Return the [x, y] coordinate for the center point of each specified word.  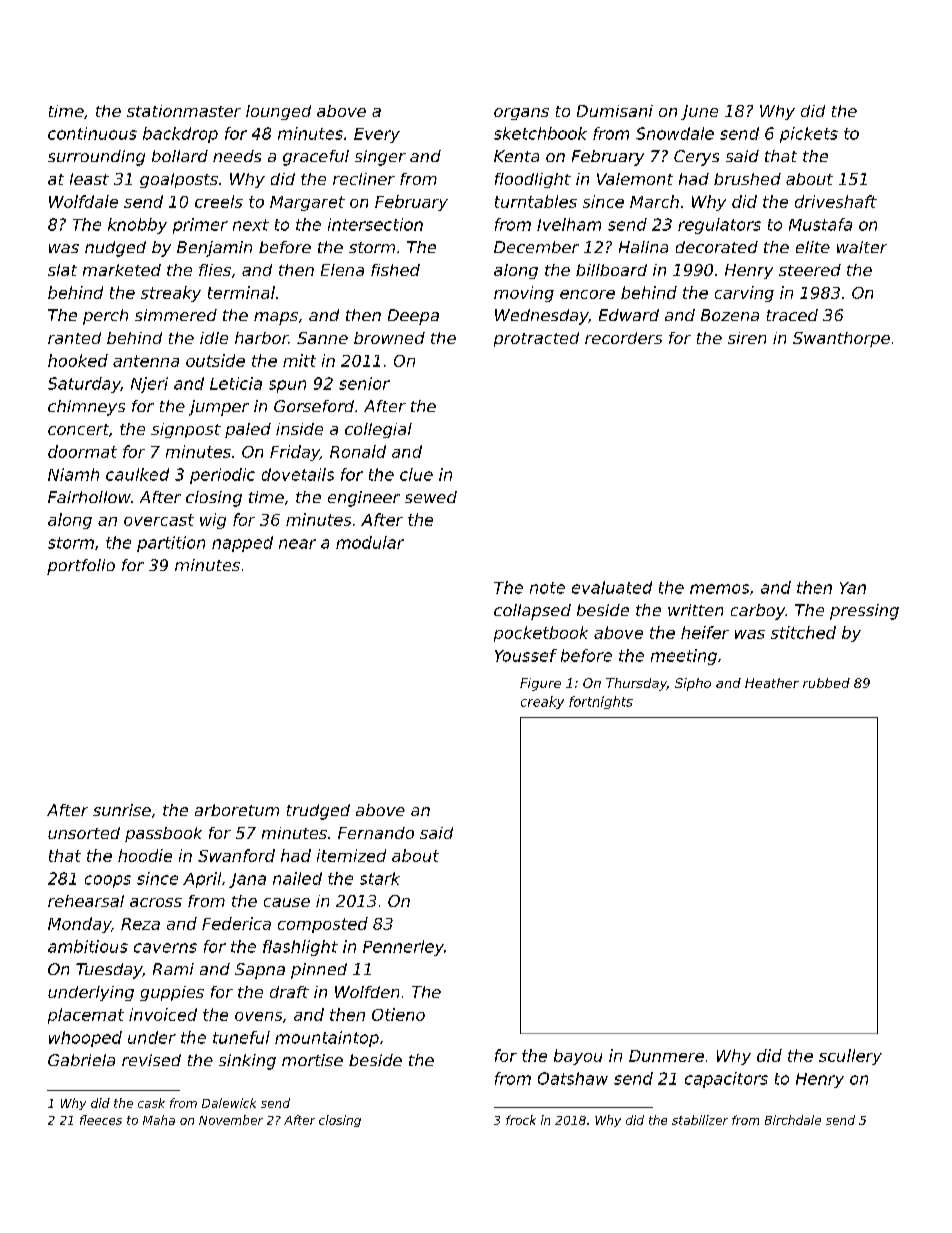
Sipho [693, 684]
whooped [85, 1039]
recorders [623, 338]
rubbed [826, 683]
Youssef [526, 655]
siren [747, 338]
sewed [431, 497]
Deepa [413, 317]
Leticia [236, 383]
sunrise [122, 810]
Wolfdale [83, 201]
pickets [809, 135]
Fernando [376, 833]
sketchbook [540, 133]
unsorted [84, 833]
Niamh [73, 474]
